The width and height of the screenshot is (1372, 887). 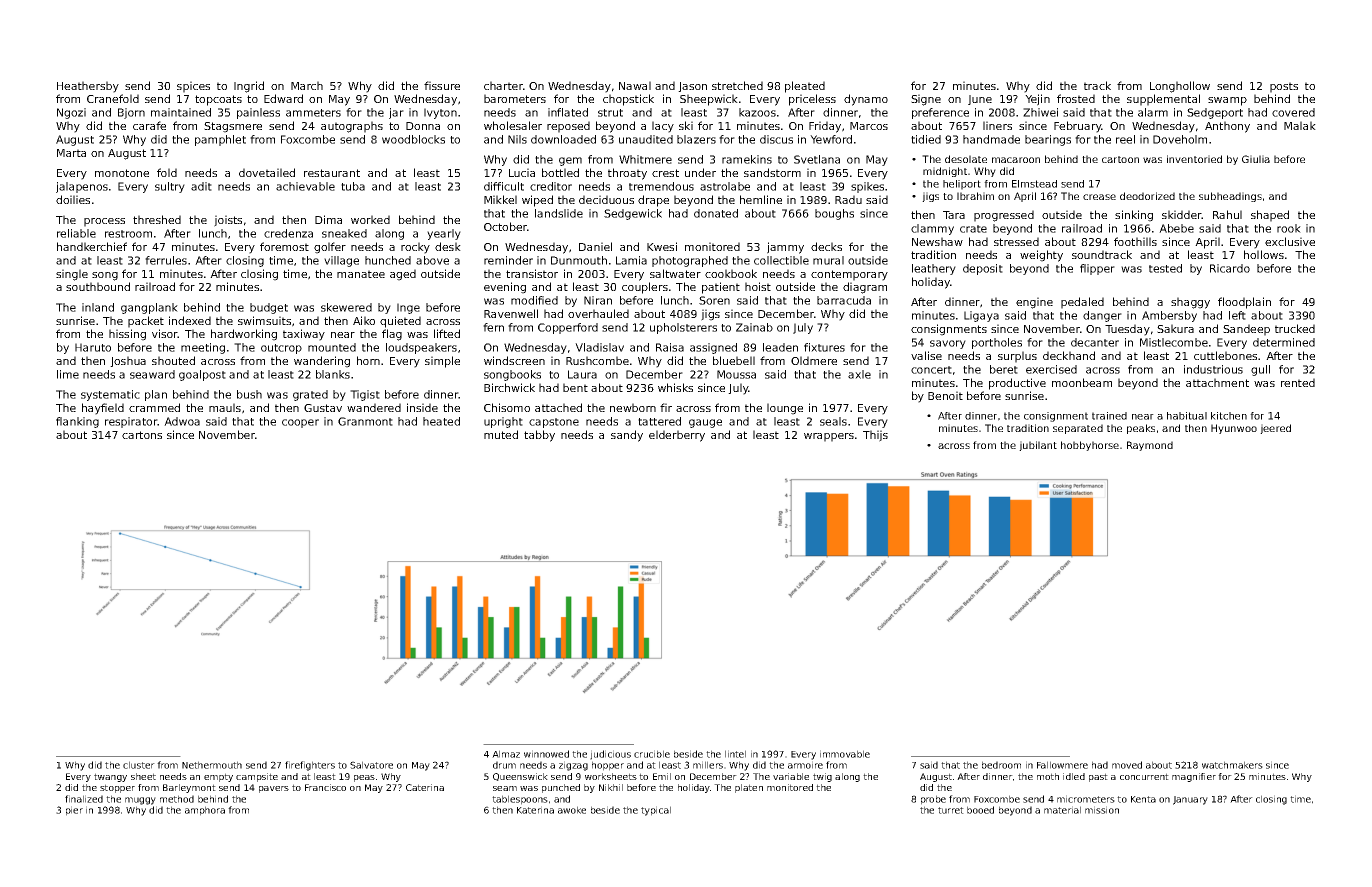 What do you see at coordinates (371, 765) in the screenshot?
I see `Salvatore` at bounding box center [371, 765].
